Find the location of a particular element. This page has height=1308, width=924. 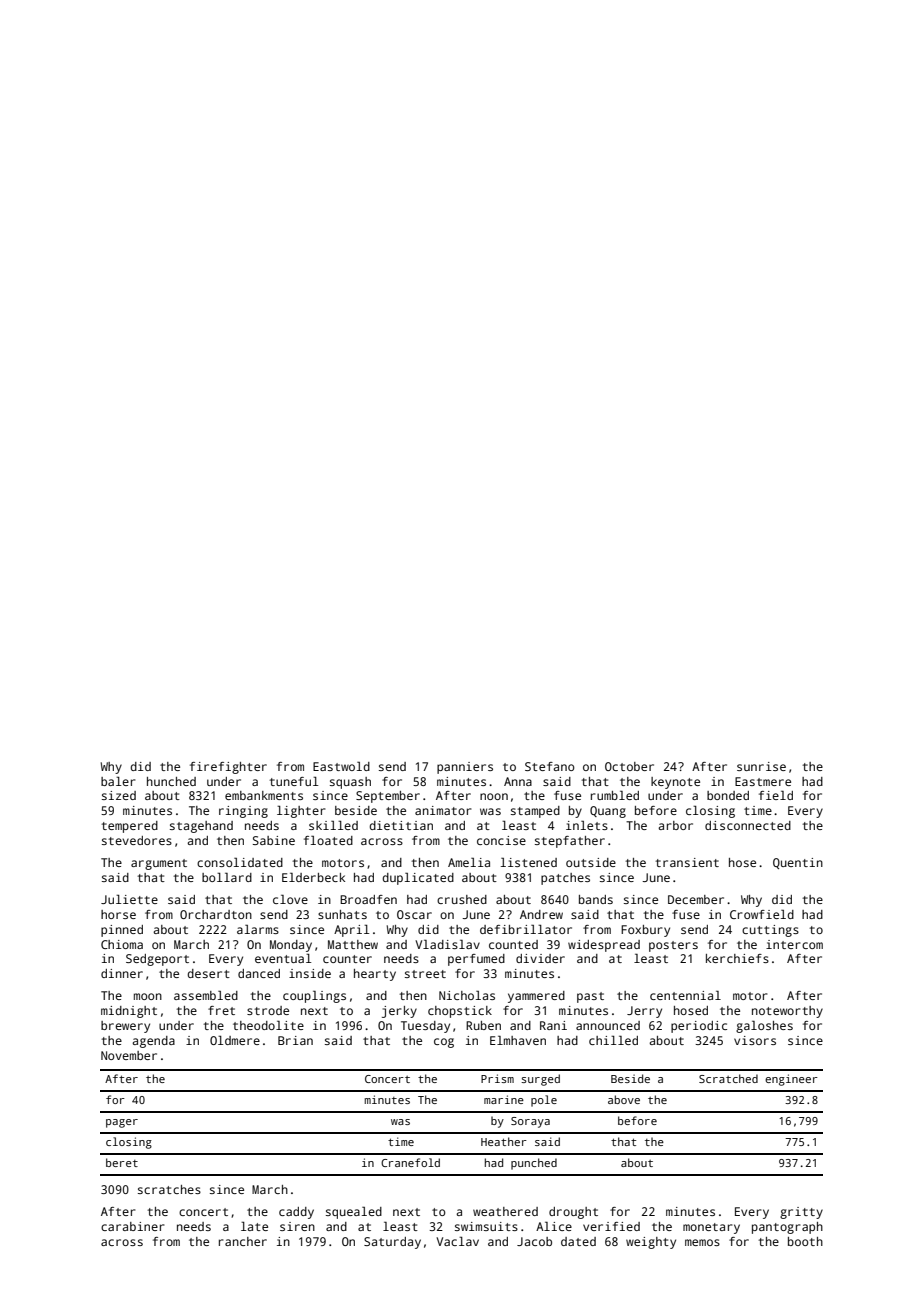

disconnected is located at coordinates (748, 825).
